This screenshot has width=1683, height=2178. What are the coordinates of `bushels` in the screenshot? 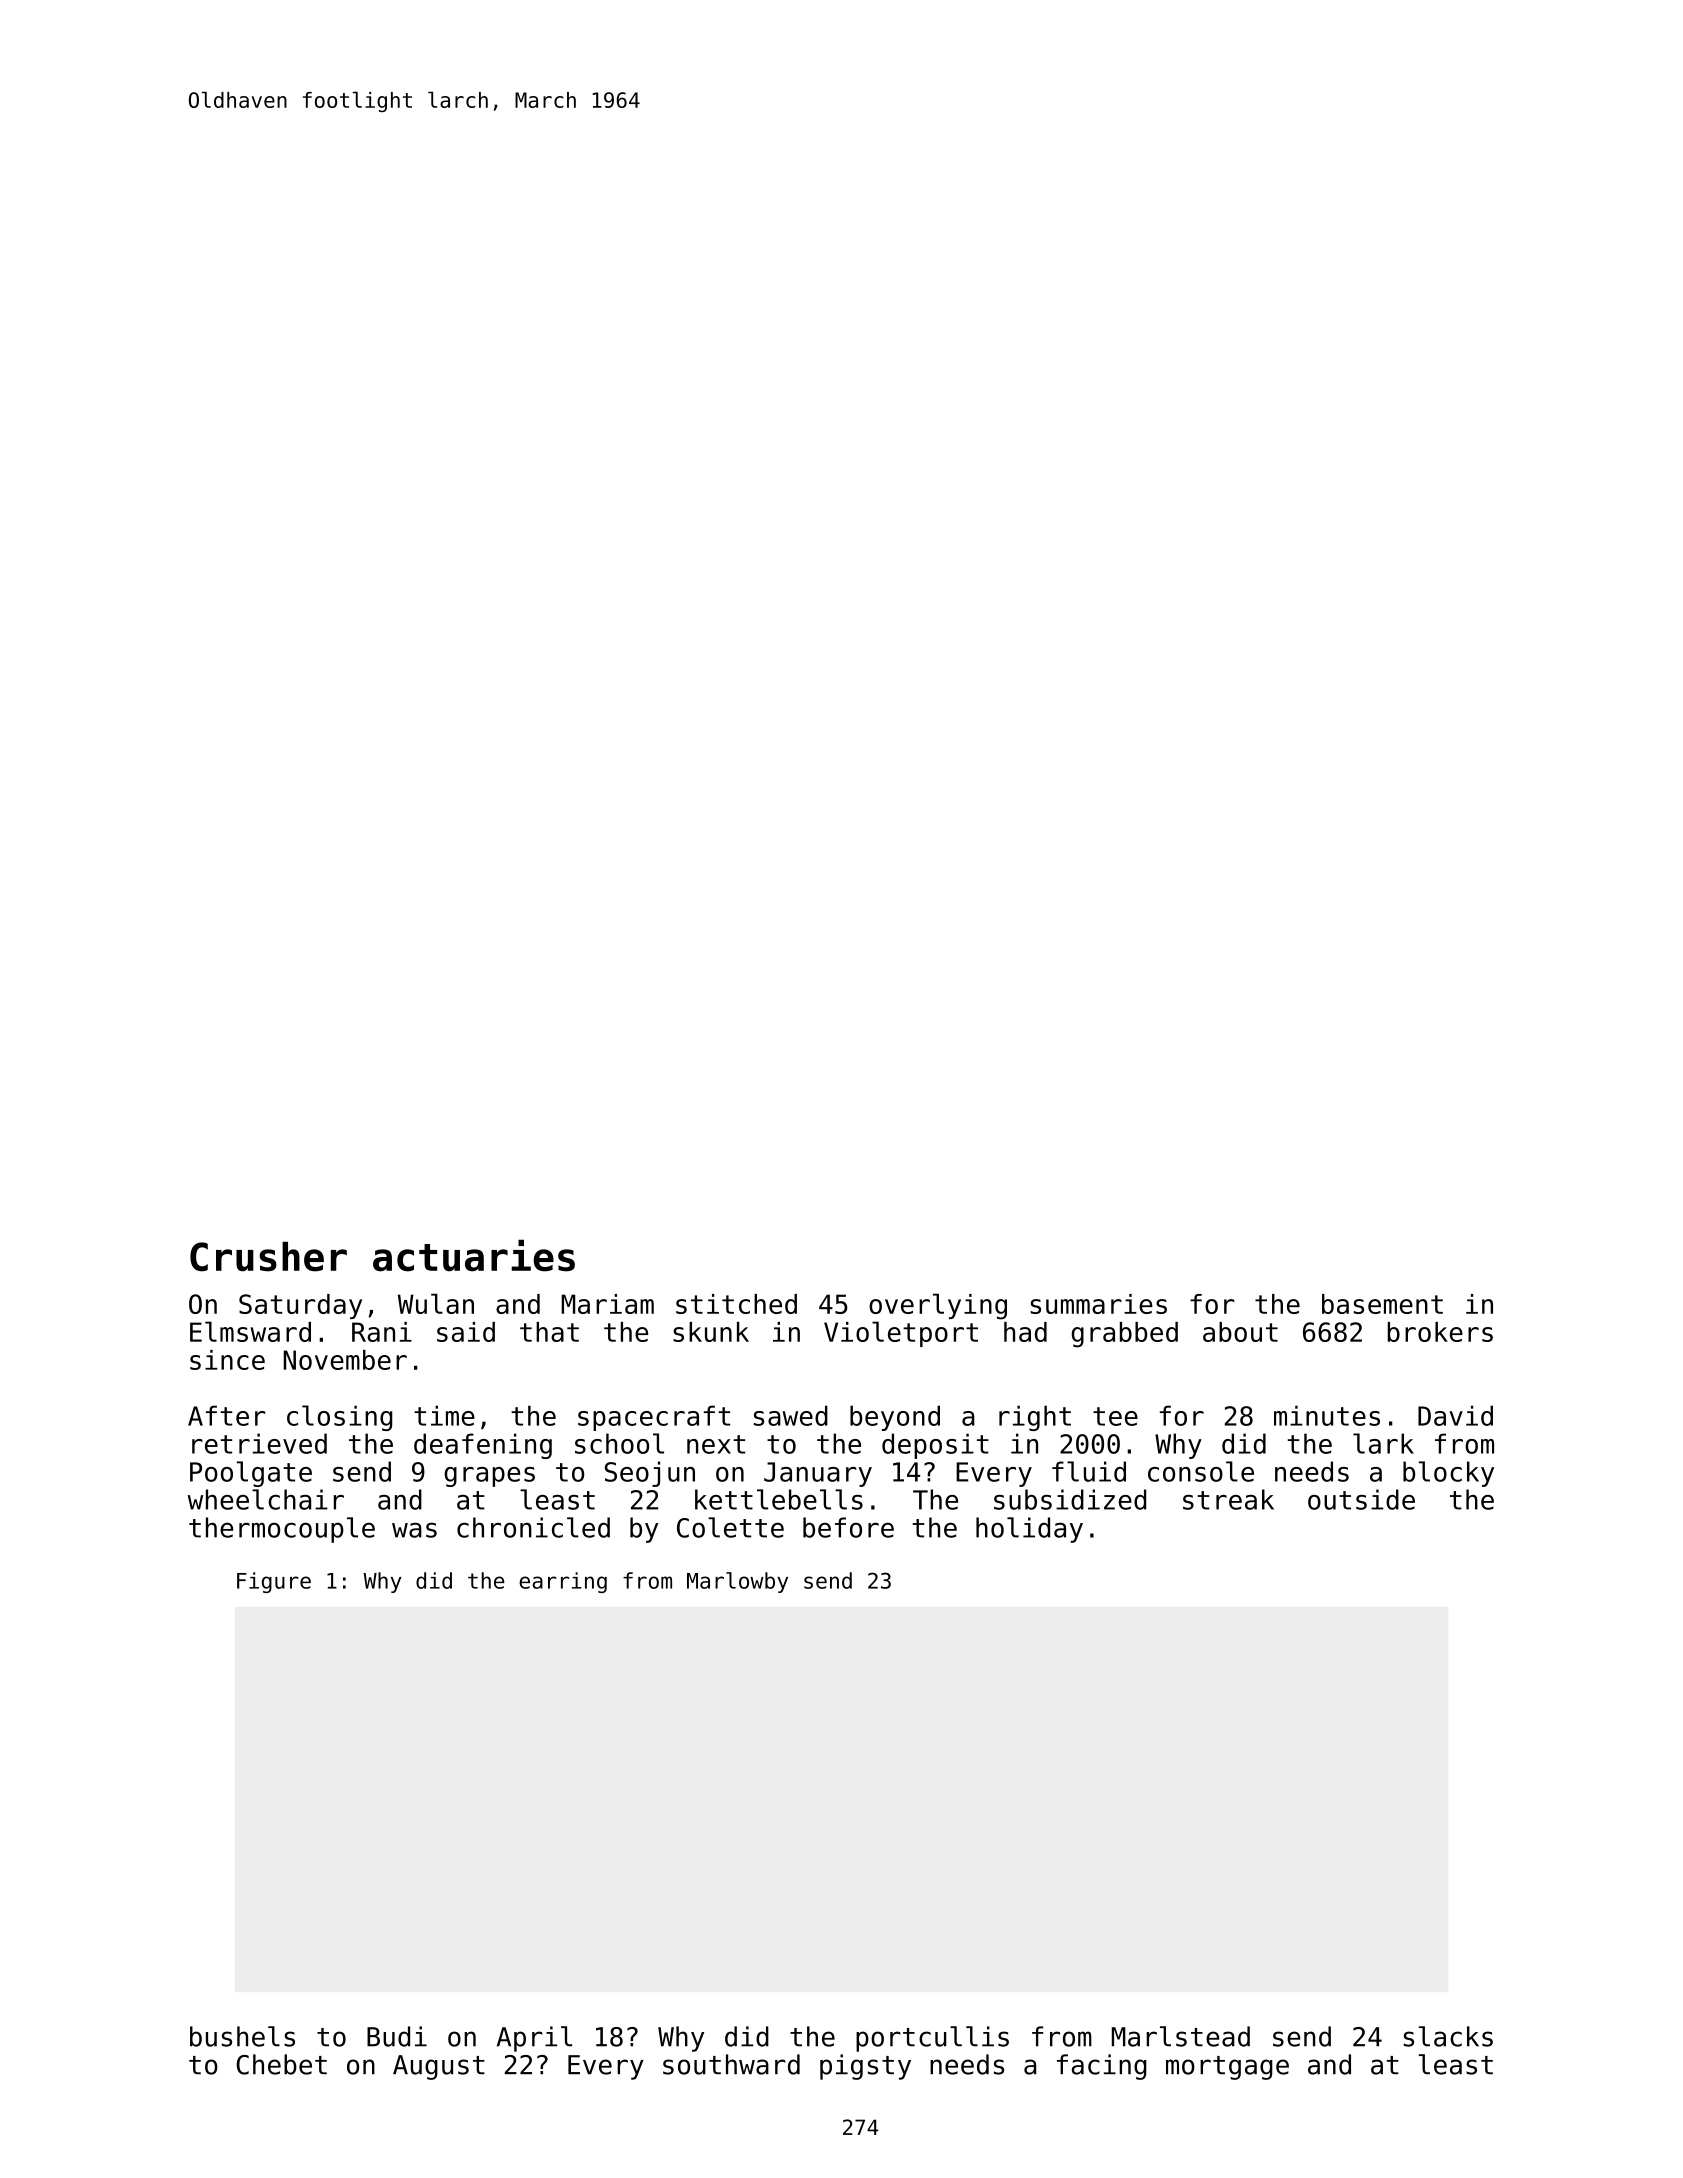 It's located at (242, 2036).
